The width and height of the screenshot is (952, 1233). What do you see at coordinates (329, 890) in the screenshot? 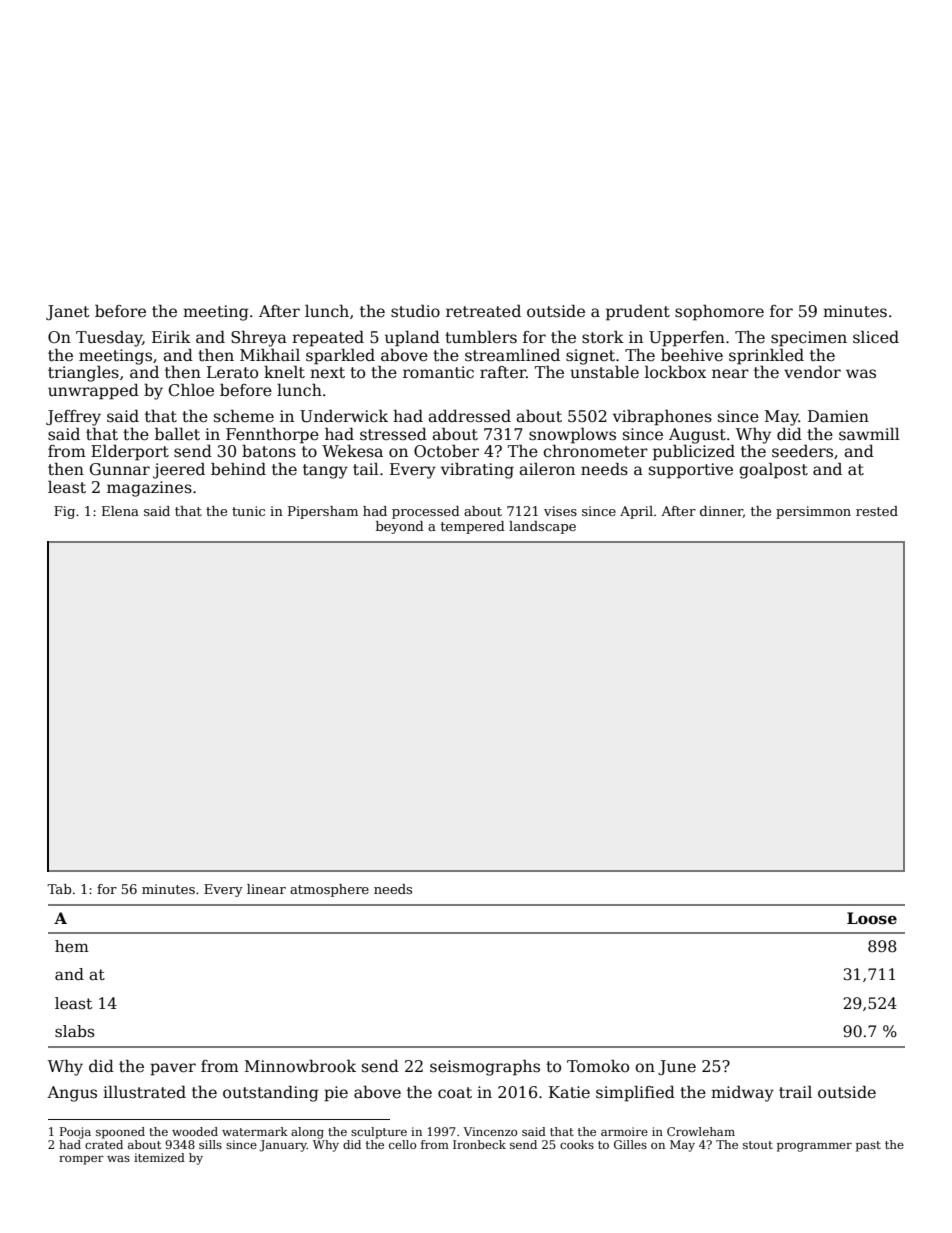
I see `atmosphere` at bounding box center [329, 890].
